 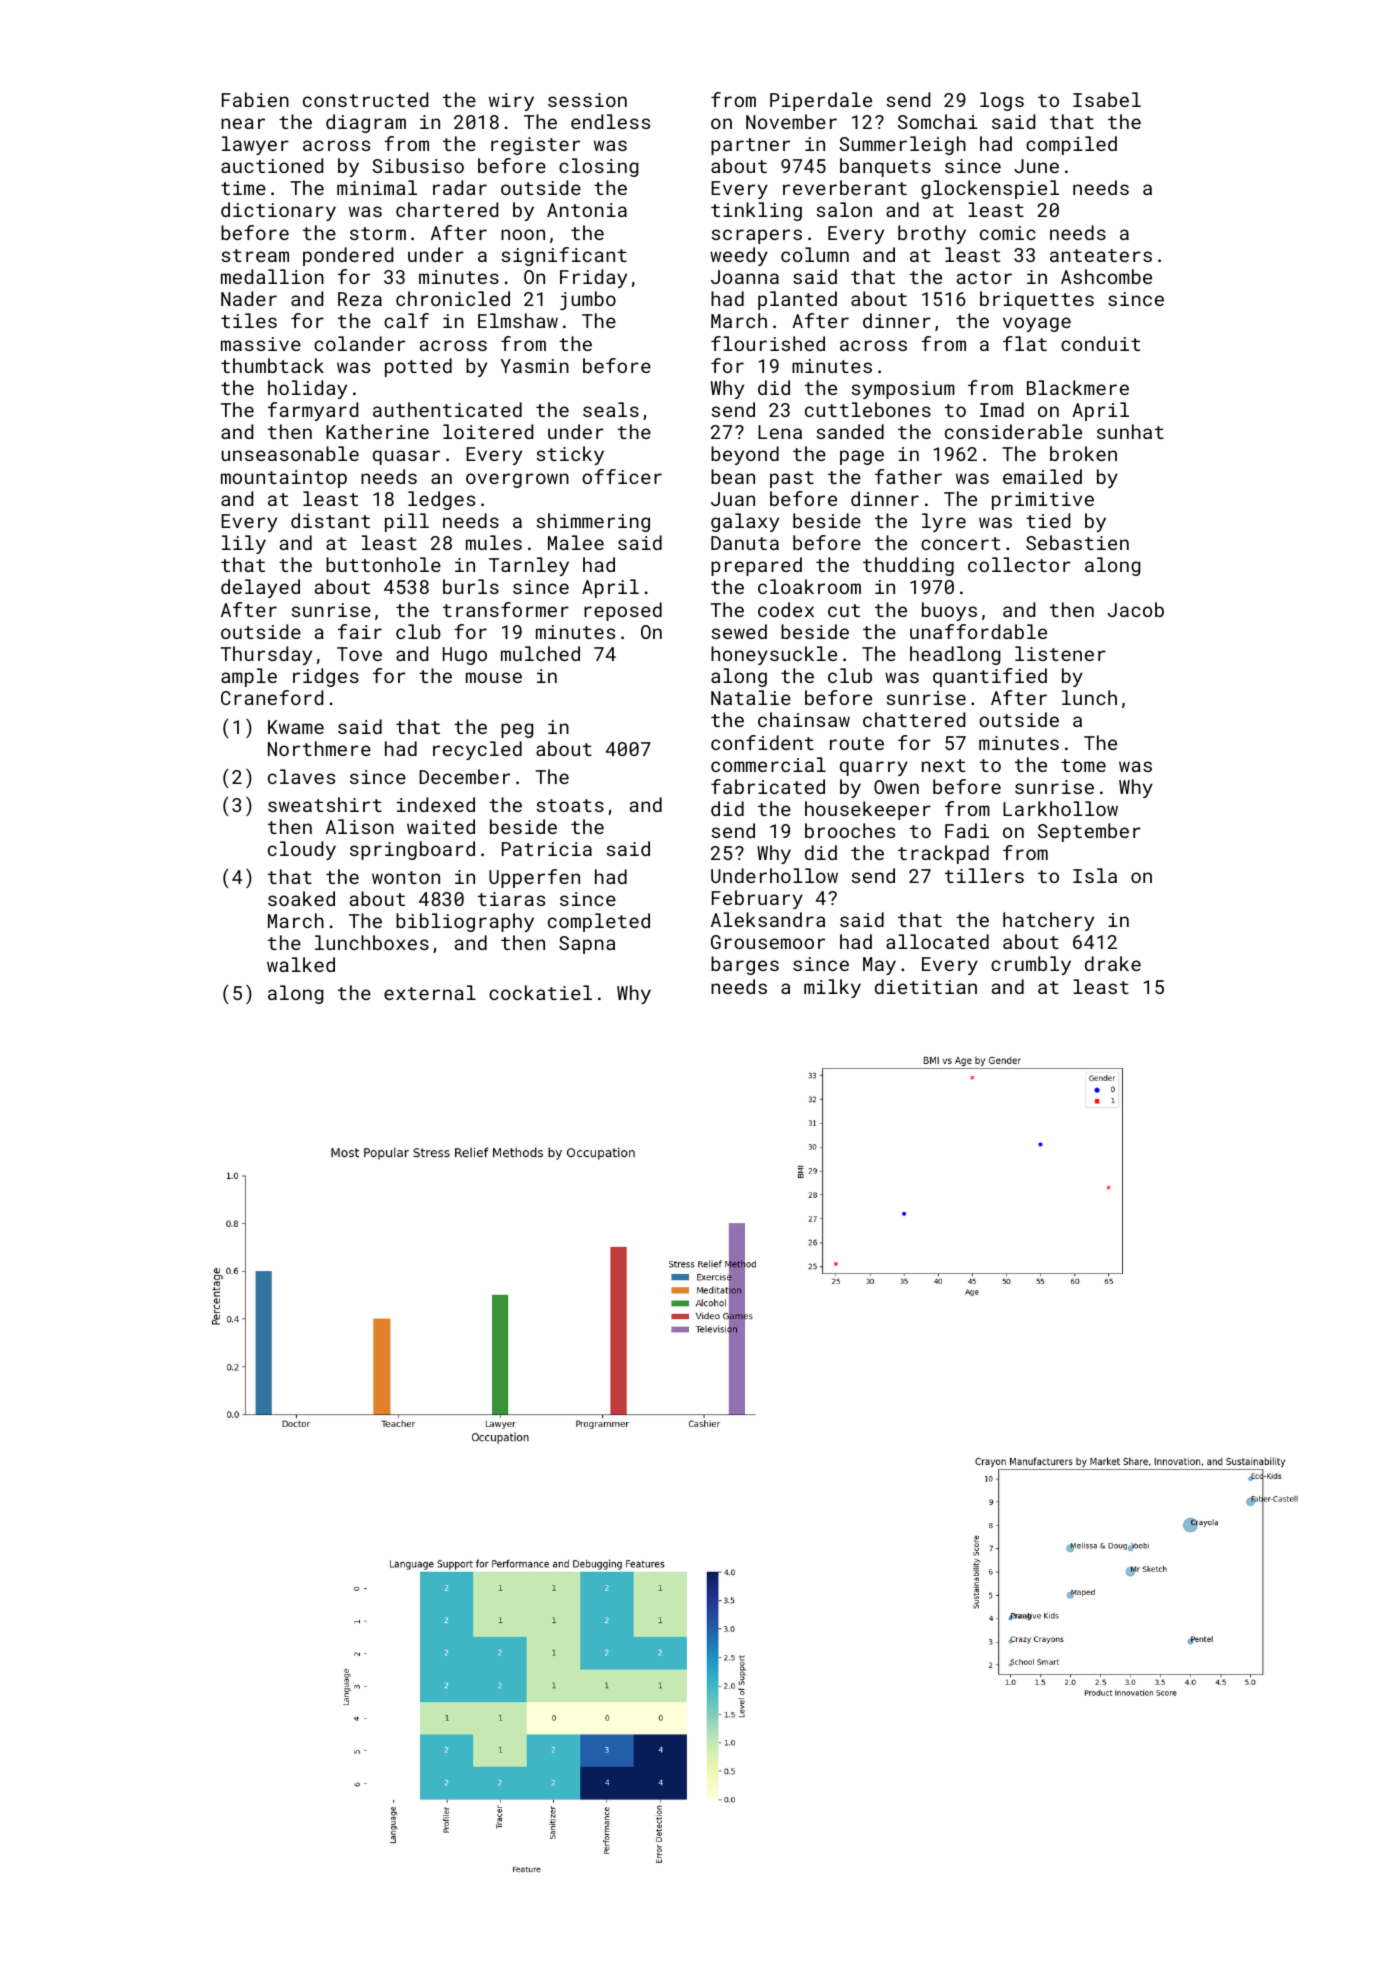 I want to click on springboard, so click(x=412, y=850).
